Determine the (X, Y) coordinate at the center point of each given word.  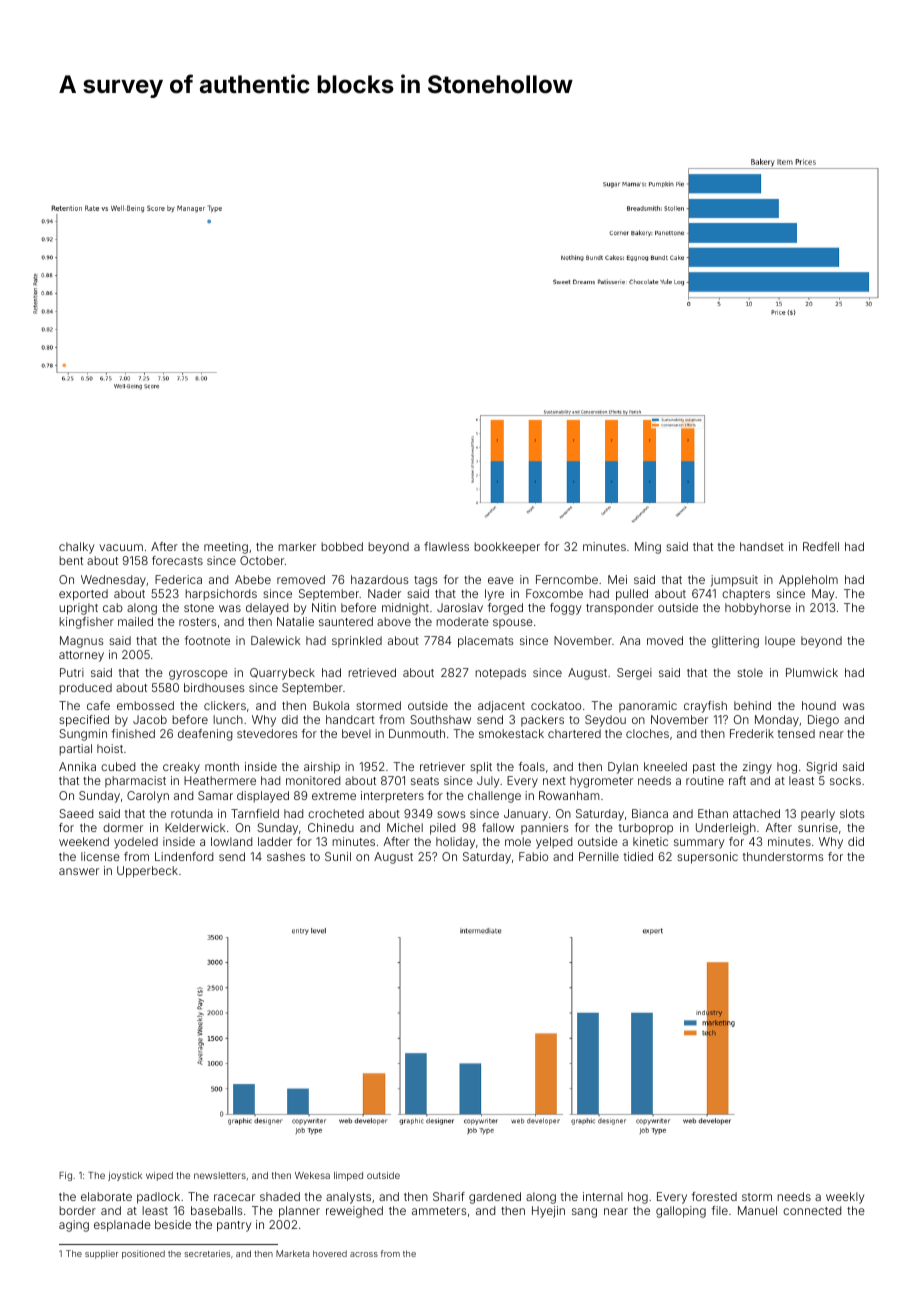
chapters (746, 594)
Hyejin (548, 1212)
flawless (446, 546)
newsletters (220, 1175)
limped (348, 1176)
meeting (226, 548)
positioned (143, 1254)
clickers (225, 705)
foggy (565, 609)
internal (603, 1196)
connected (812, 1210)
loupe (780, 641)
